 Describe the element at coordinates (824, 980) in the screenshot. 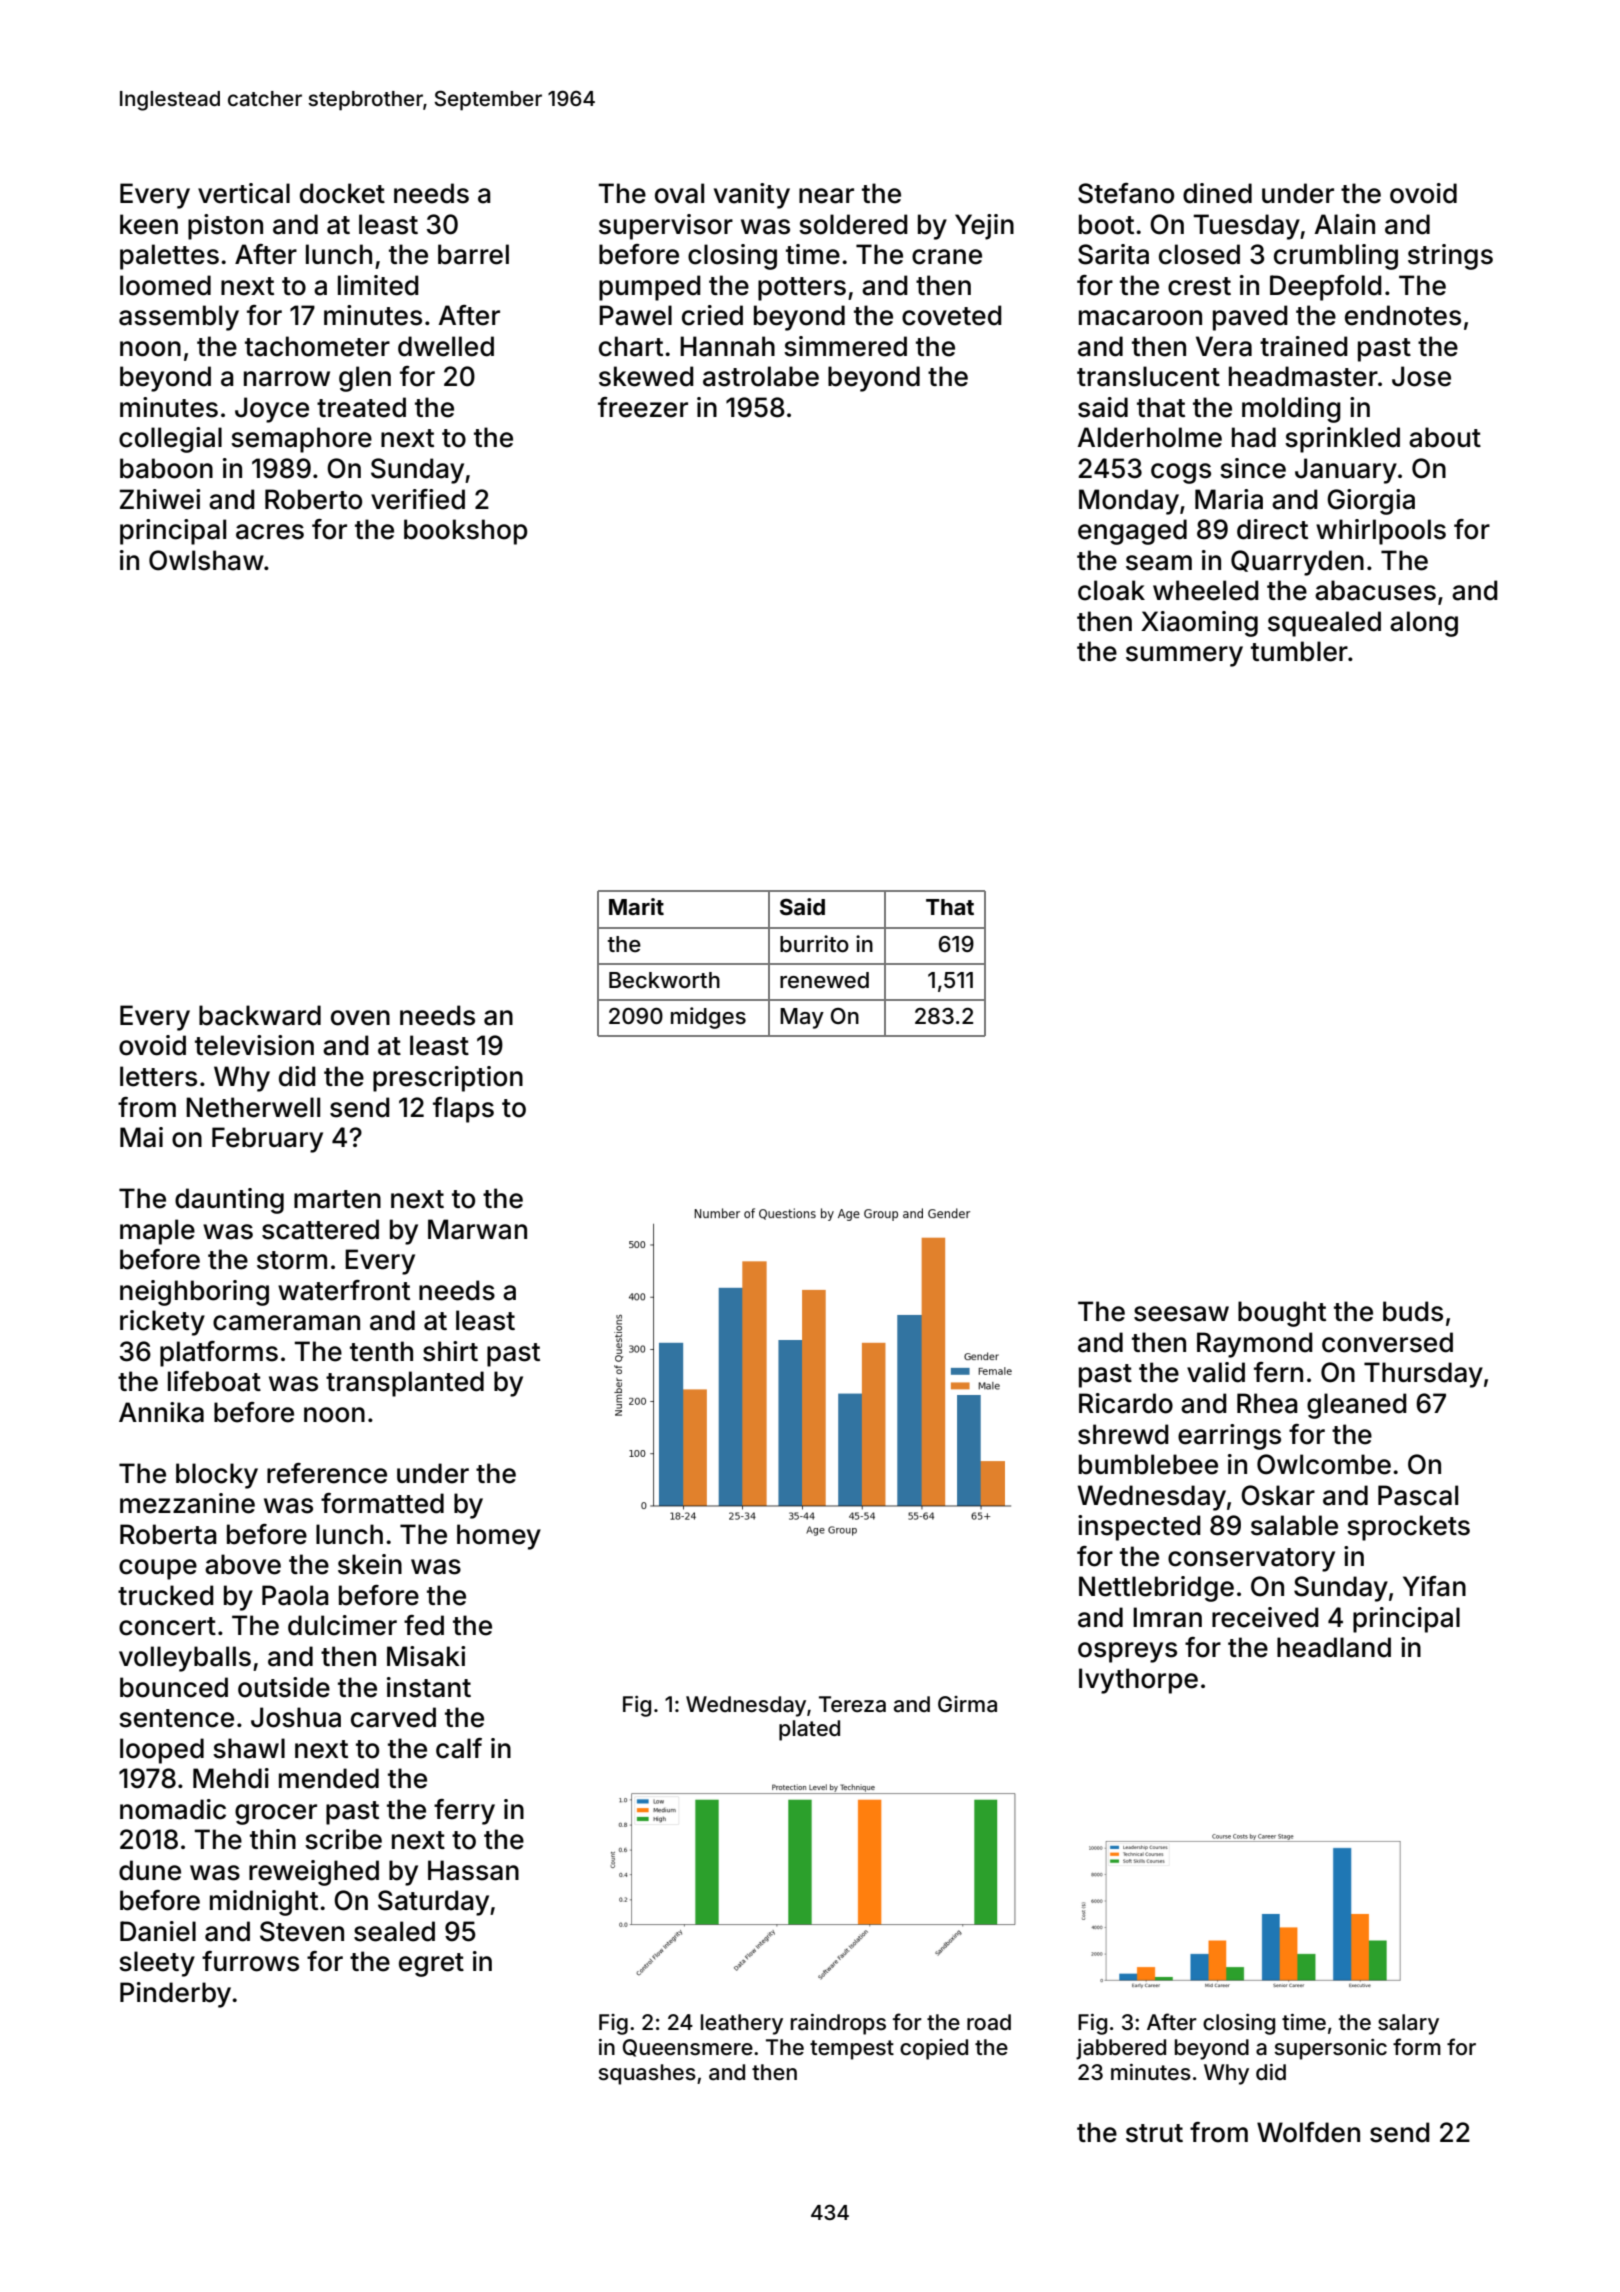

I see `renewed` at that location.
